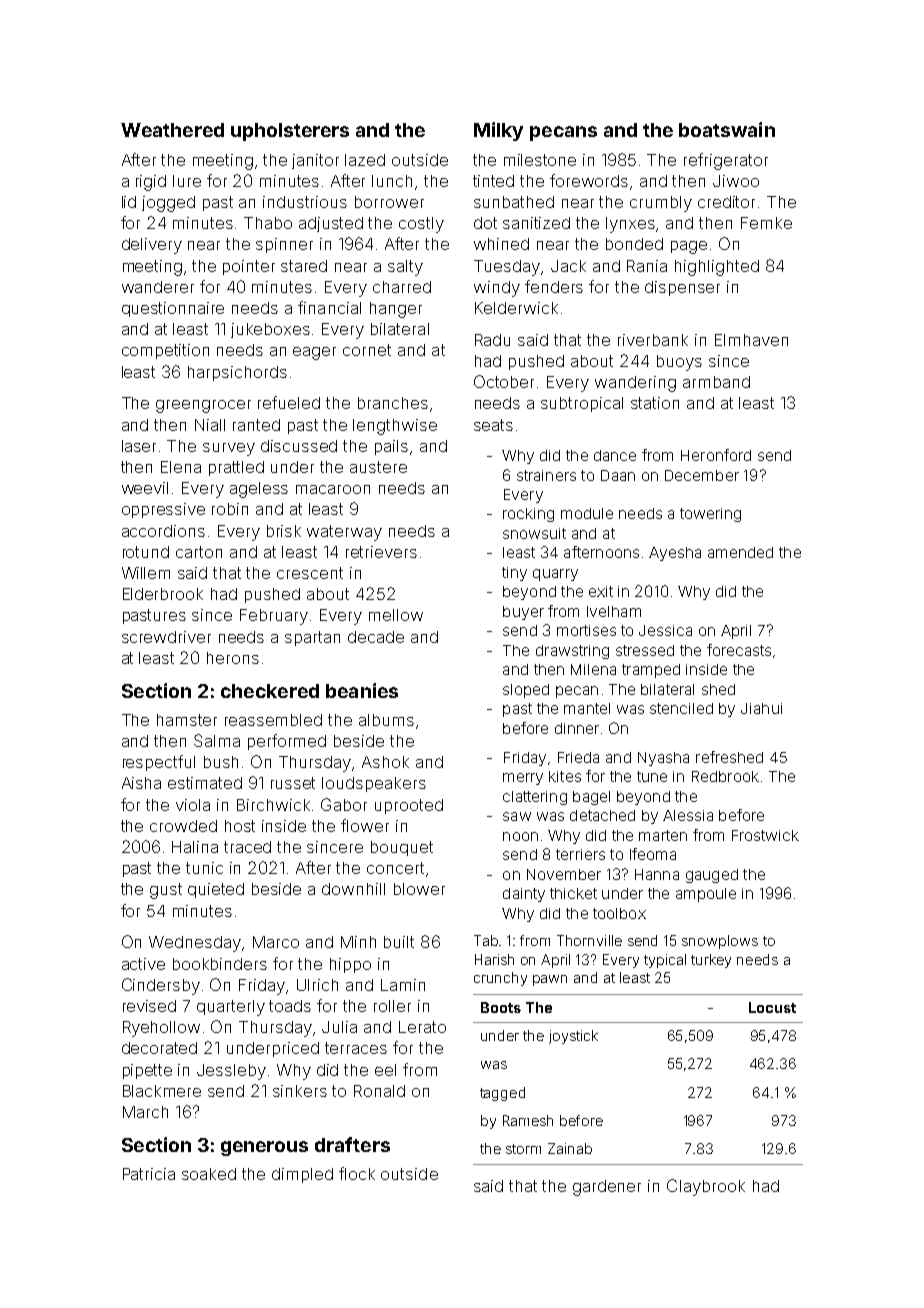 The height and width of the document is (1308, 924). I want to click on downhill, so click(353, 889).
